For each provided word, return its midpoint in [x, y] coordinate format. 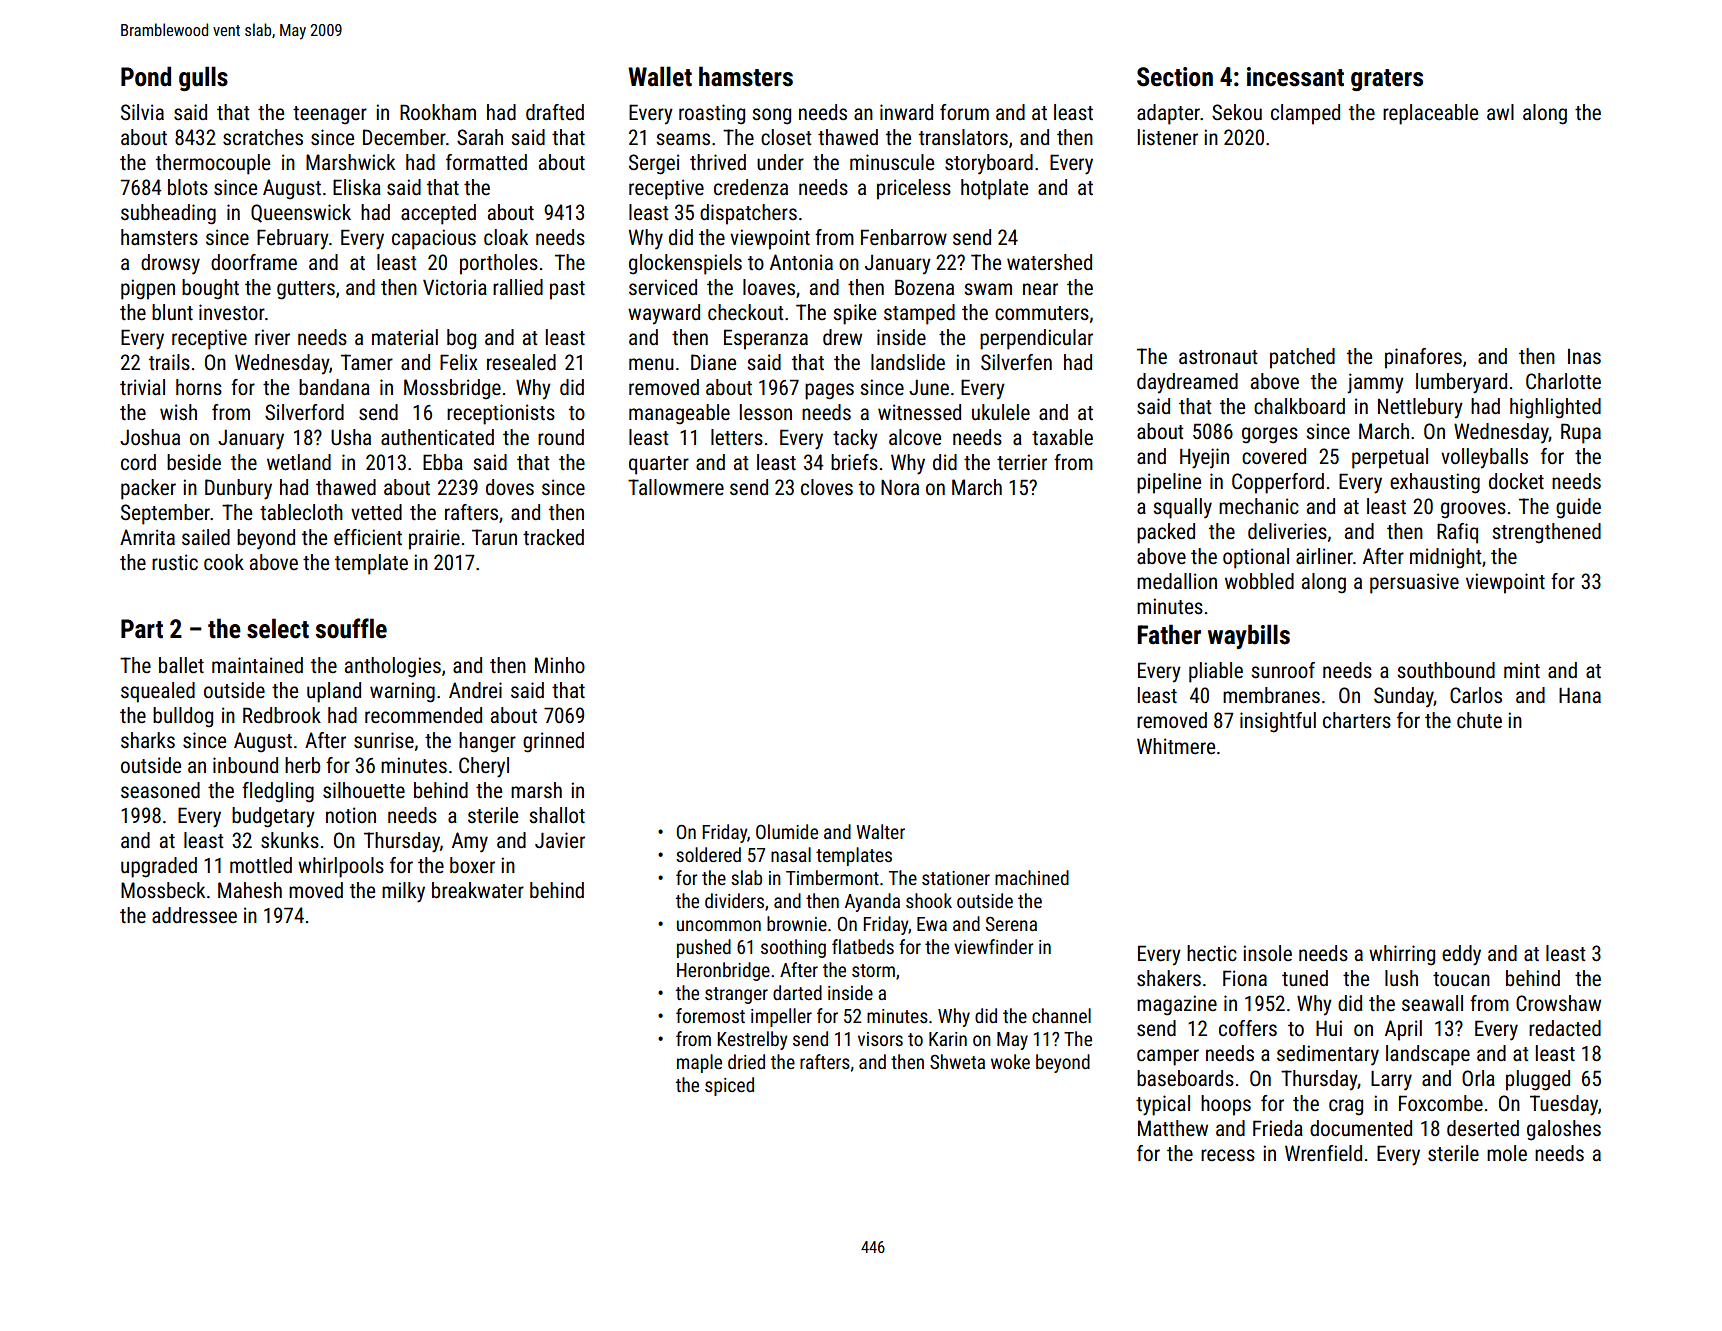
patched [1302, 358]
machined [1032, 877]
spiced [729, 1086]
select [278, 628]
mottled [261, 865]
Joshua [150, 437]
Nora [900, 487]
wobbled [1259, 581]
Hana [1580, 695]
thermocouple [213, 164]
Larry [1391, 1080]
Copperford [1278, 483]
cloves [827, 487]
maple [699, 1063]
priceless [914, 189]
